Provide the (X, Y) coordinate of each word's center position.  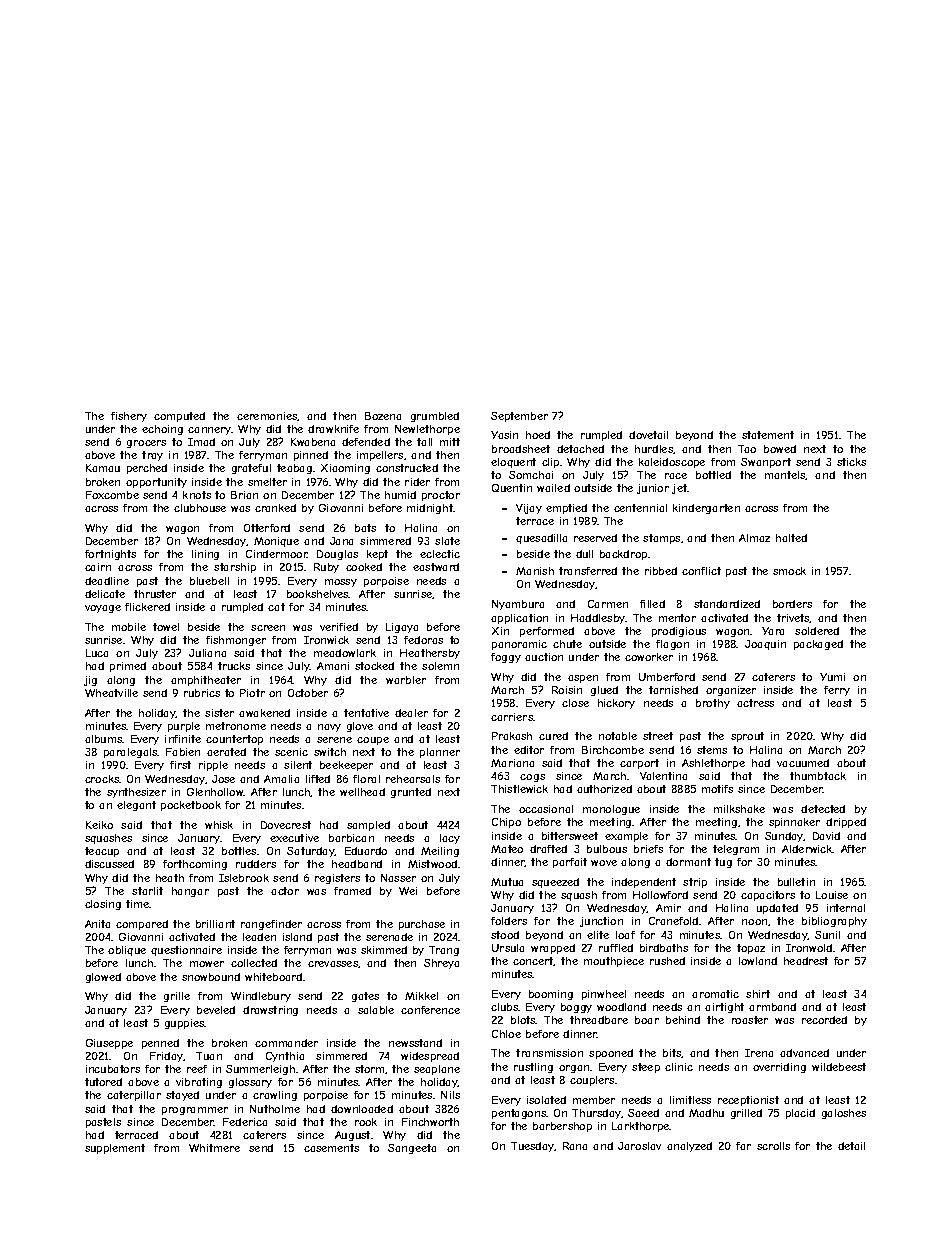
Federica (245, 1122)
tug (723, 863)
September (519, 417)
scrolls (773, 1146)
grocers (146, 444)
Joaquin (765, 645)
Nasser (398, 878)
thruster (155, 594)
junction (601, 922)
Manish (535, 571)
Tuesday (533, 1147)
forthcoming (195, 865)
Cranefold (673, 921)
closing (103, 905)
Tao (747, 449)
